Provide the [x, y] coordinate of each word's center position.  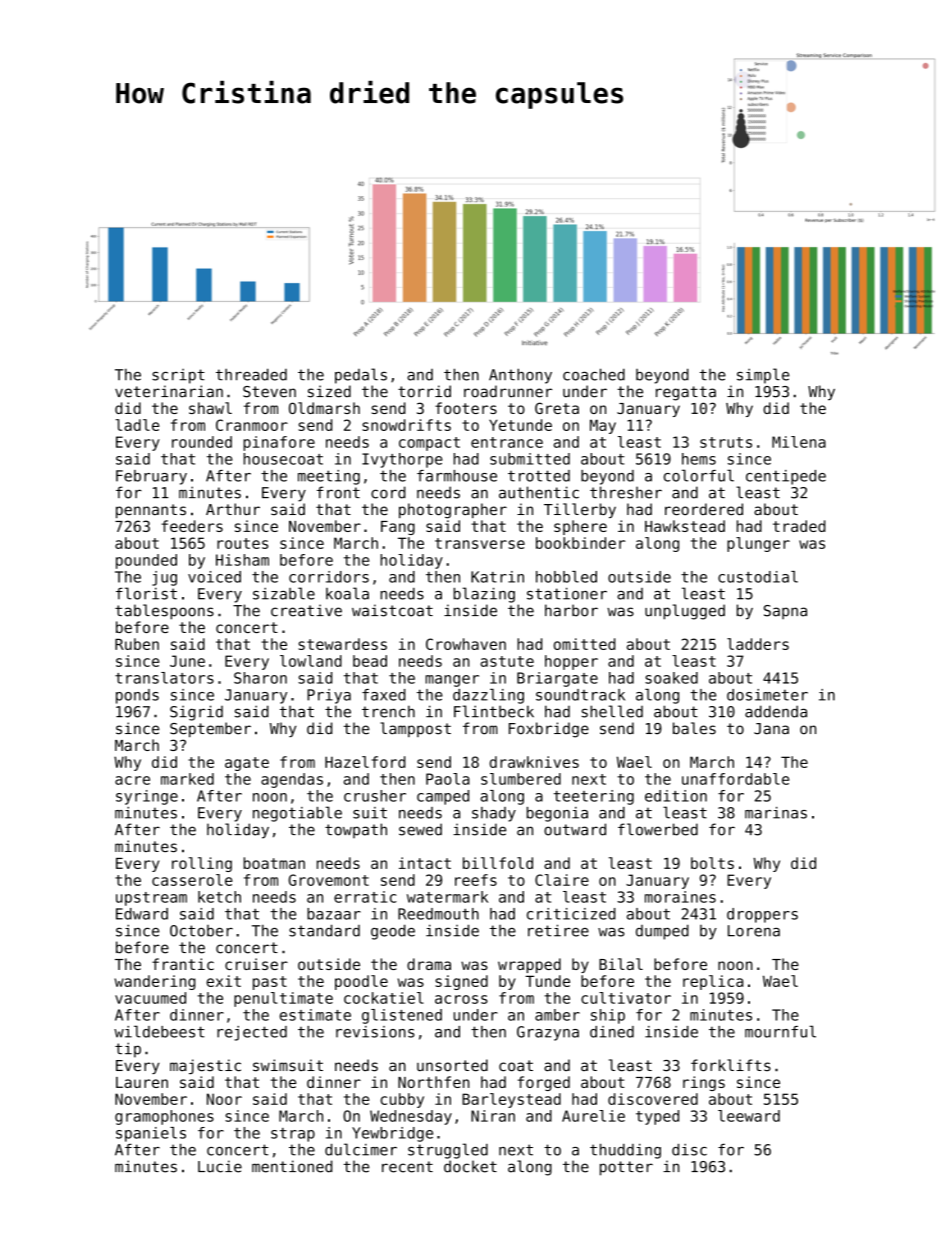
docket [470, 1166]
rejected [252, 1033]
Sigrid [196, 713]
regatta [686, 393]
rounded [202, 442]
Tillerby [580, 510]
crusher [375, 796]
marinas [776, 813]
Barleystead [511, 1100]
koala [347, 593]
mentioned [292, 1166]
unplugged [685, 612]
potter [626, 1168]
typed [657, 1117]
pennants [151, 511]
